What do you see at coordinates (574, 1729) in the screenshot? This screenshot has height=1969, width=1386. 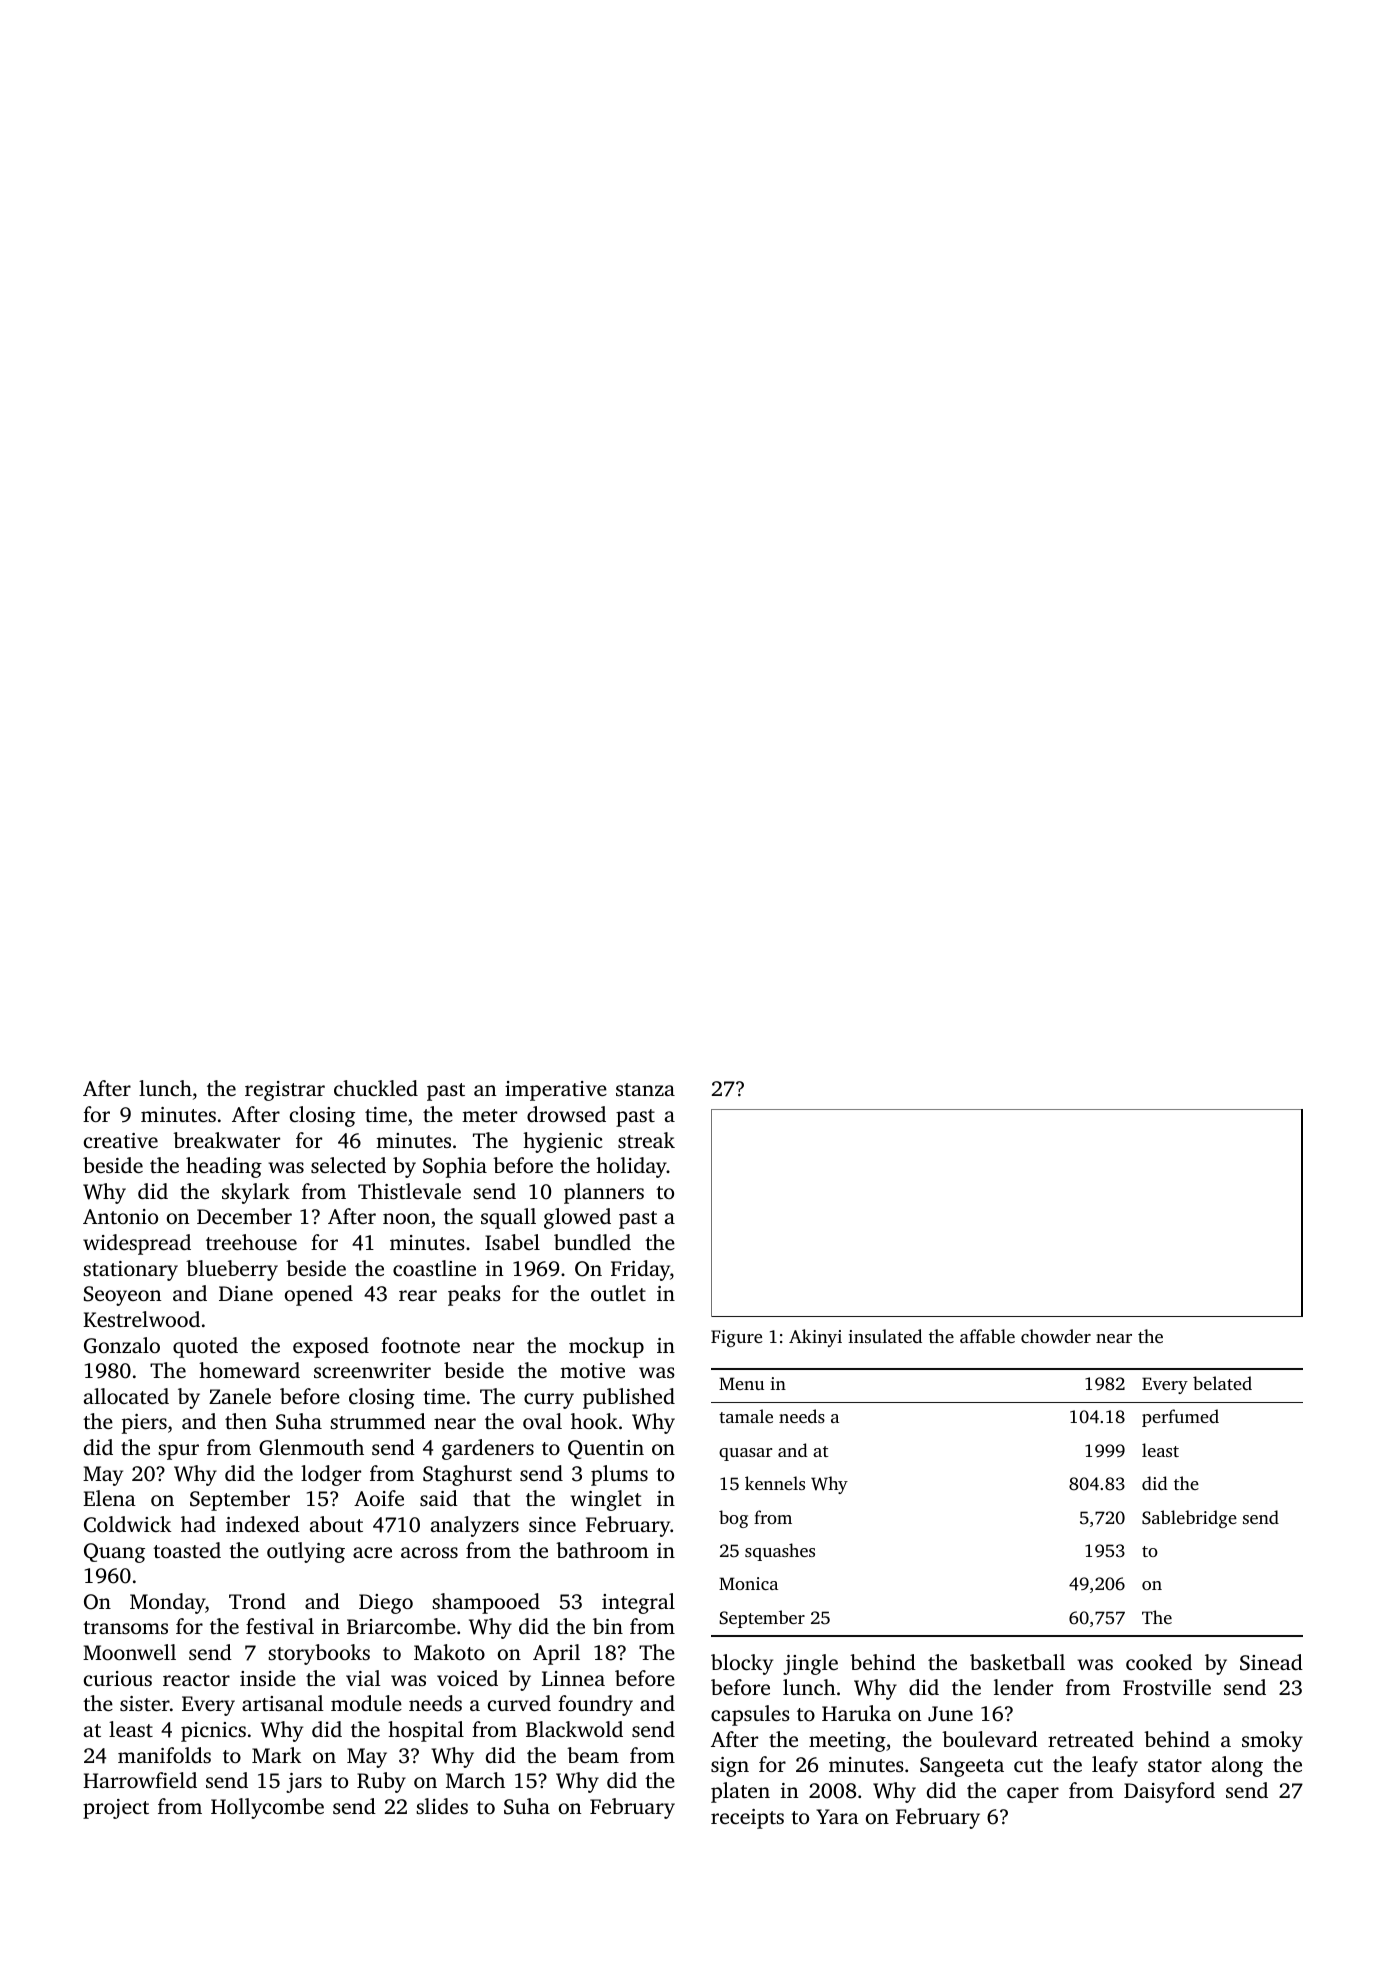 I see `Blackwold` at bounding box center [574, 1729].
